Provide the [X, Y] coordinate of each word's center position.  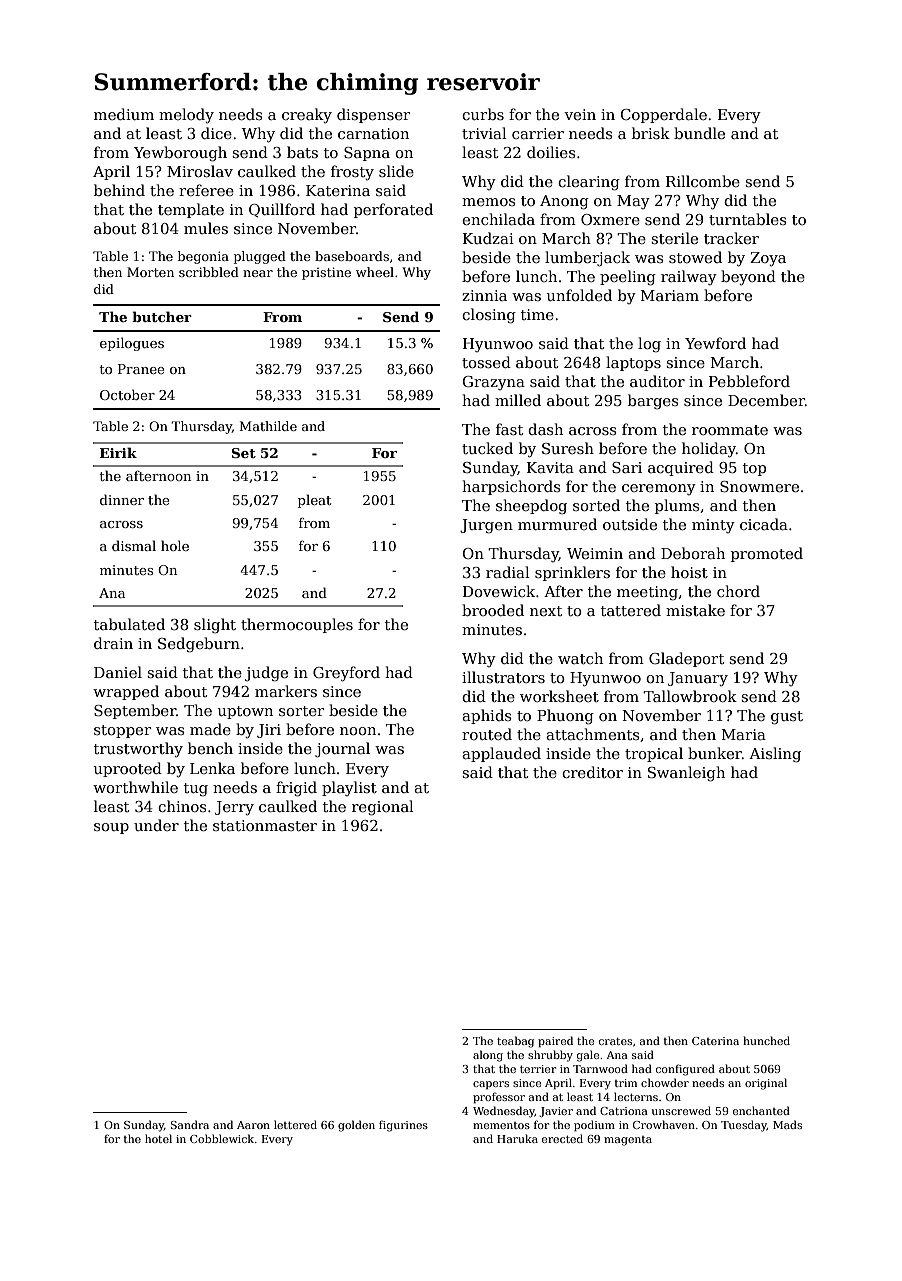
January [698, 679]
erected [562, 1138]
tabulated [129, 624]
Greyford [346, 674]
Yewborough [180, 154]
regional [383, 808]
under [156, 825]
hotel [158, 1138]
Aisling [775, 755]
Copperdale [664, 115]
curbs [483, 114]
